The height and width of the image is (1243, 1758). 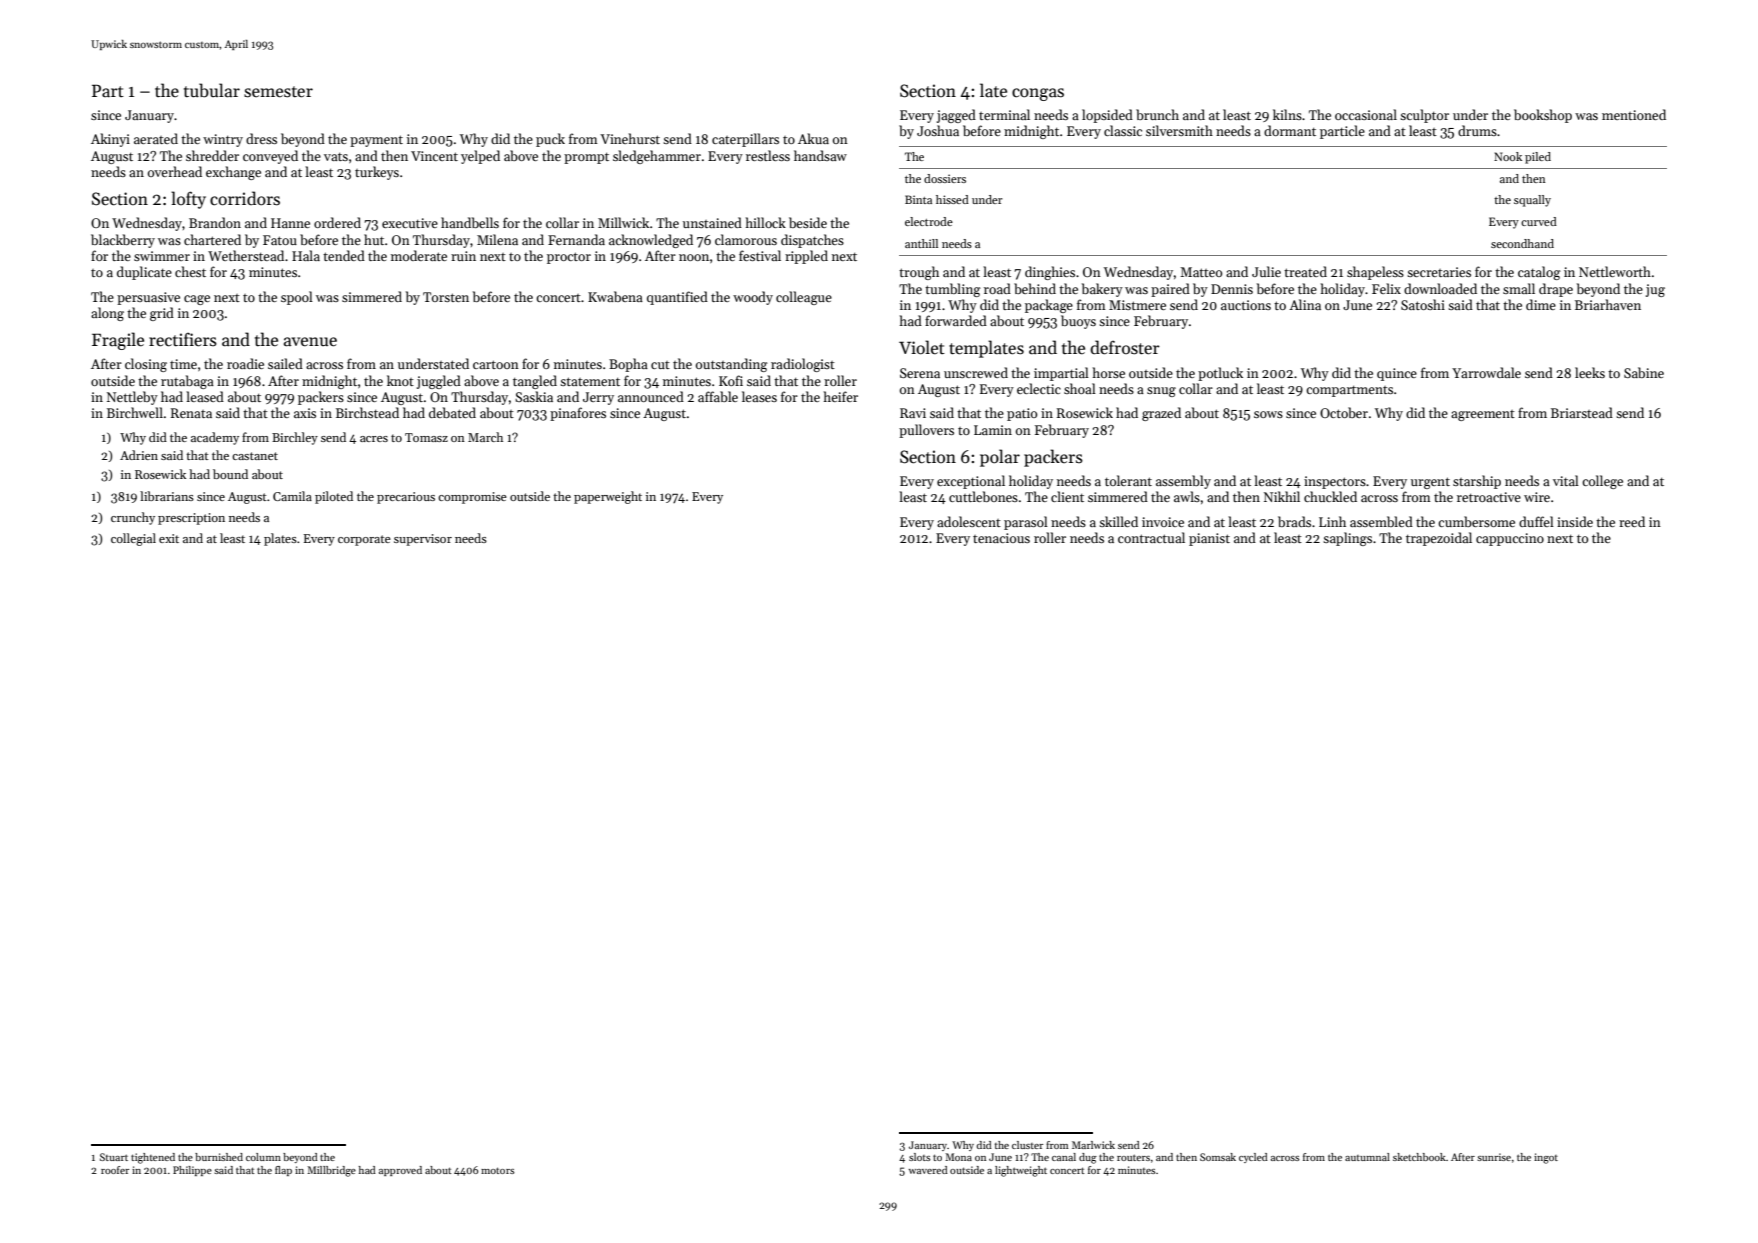 What do you see at coordinates (1532, 201) in the image?
I see `squally` at bounding box center [1532, 201].
